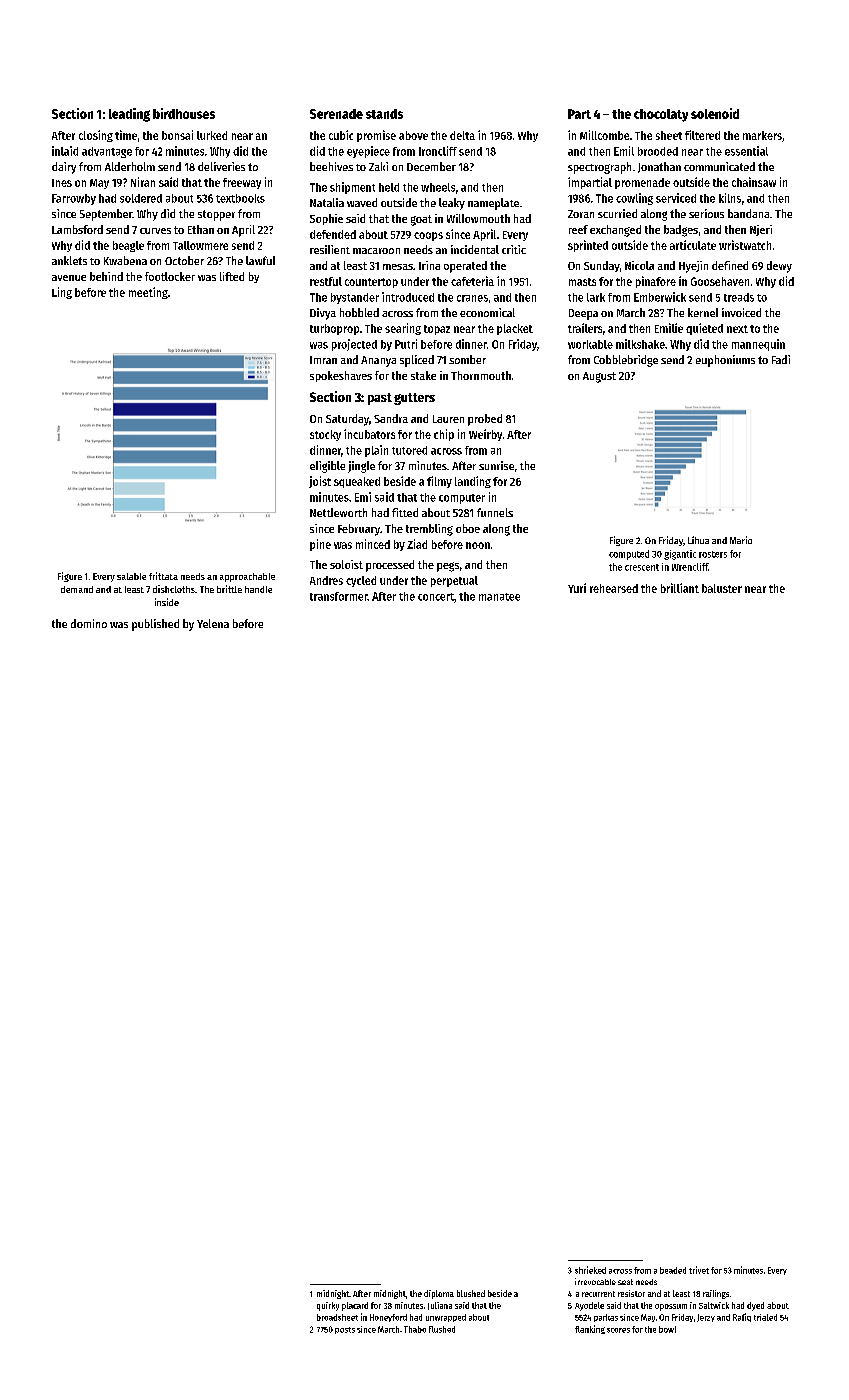 The image size is (849, 1400). Describe the element at coordinates (588, 246) in the screenshot. I see `sprinted` at that location.
